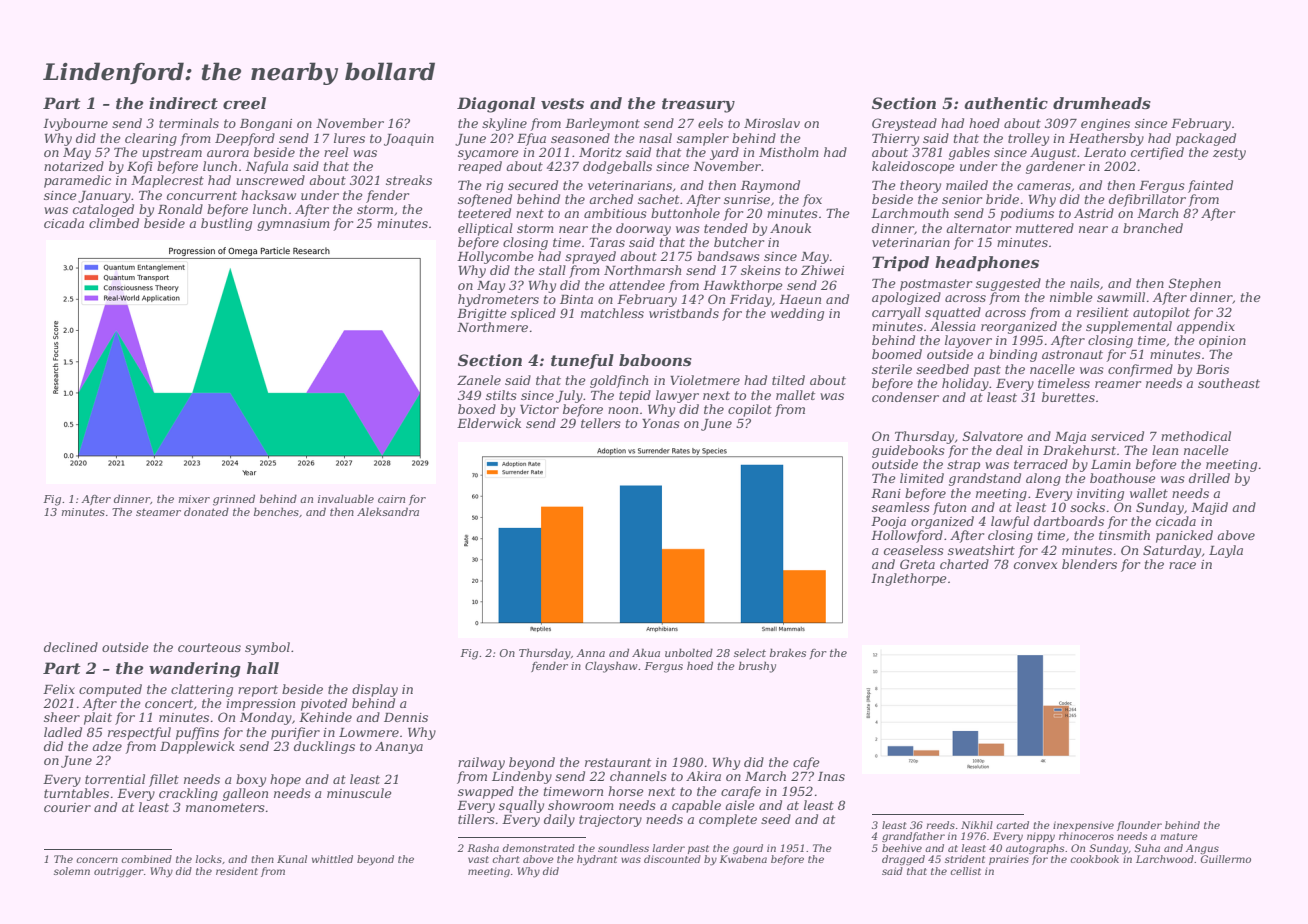  Describe the element at coordinates (495, 257) in the page. I see `Hollycombe` at that location.
